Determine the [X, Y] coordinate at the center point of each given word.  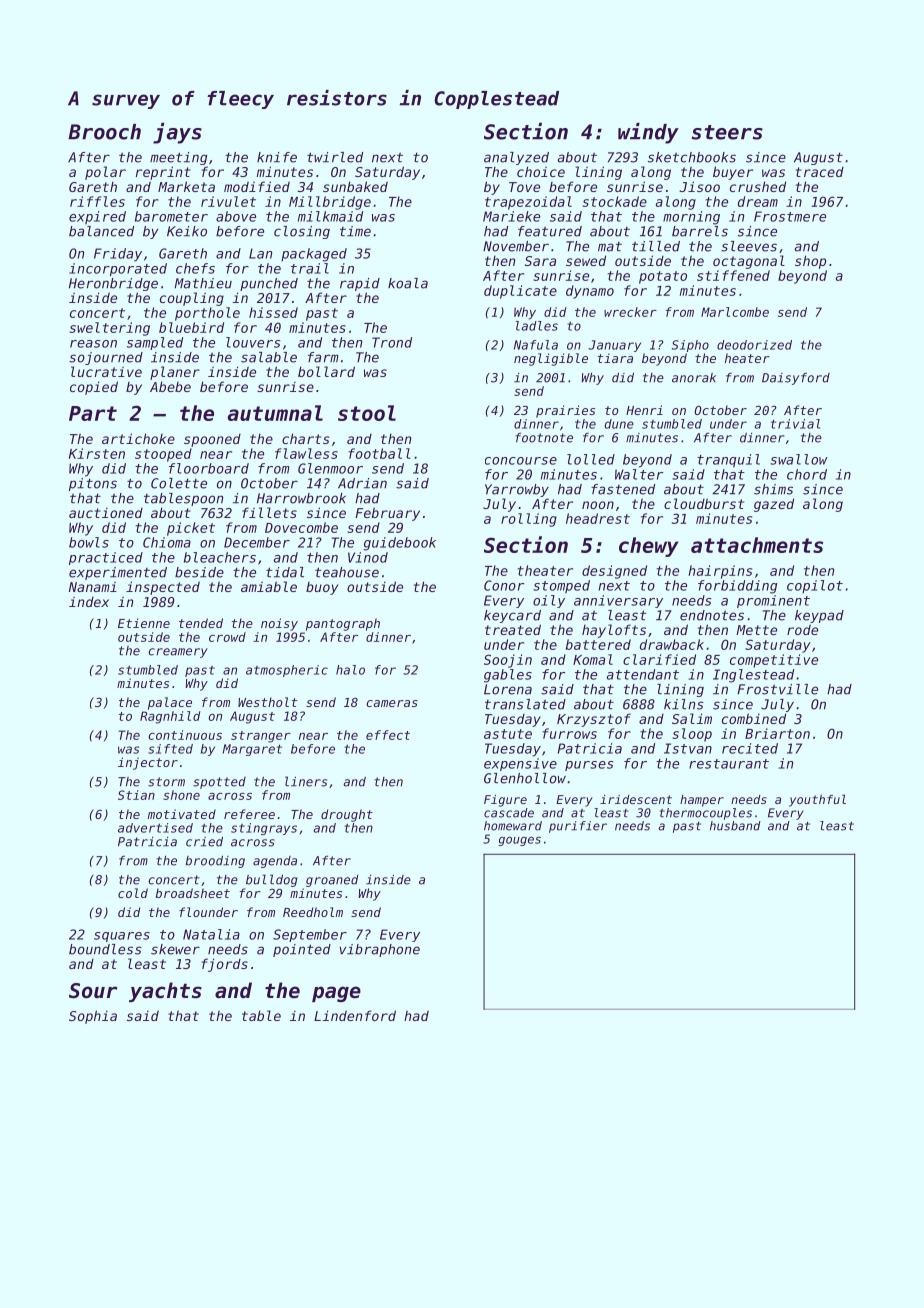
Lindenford [355, 1015]
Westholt [267, 702]
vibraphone [380, 950]
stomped [561, 586]
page [336, 994]
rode [802, 629]
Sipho [690, 346]
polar [105, 173]
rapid [360, 284]
